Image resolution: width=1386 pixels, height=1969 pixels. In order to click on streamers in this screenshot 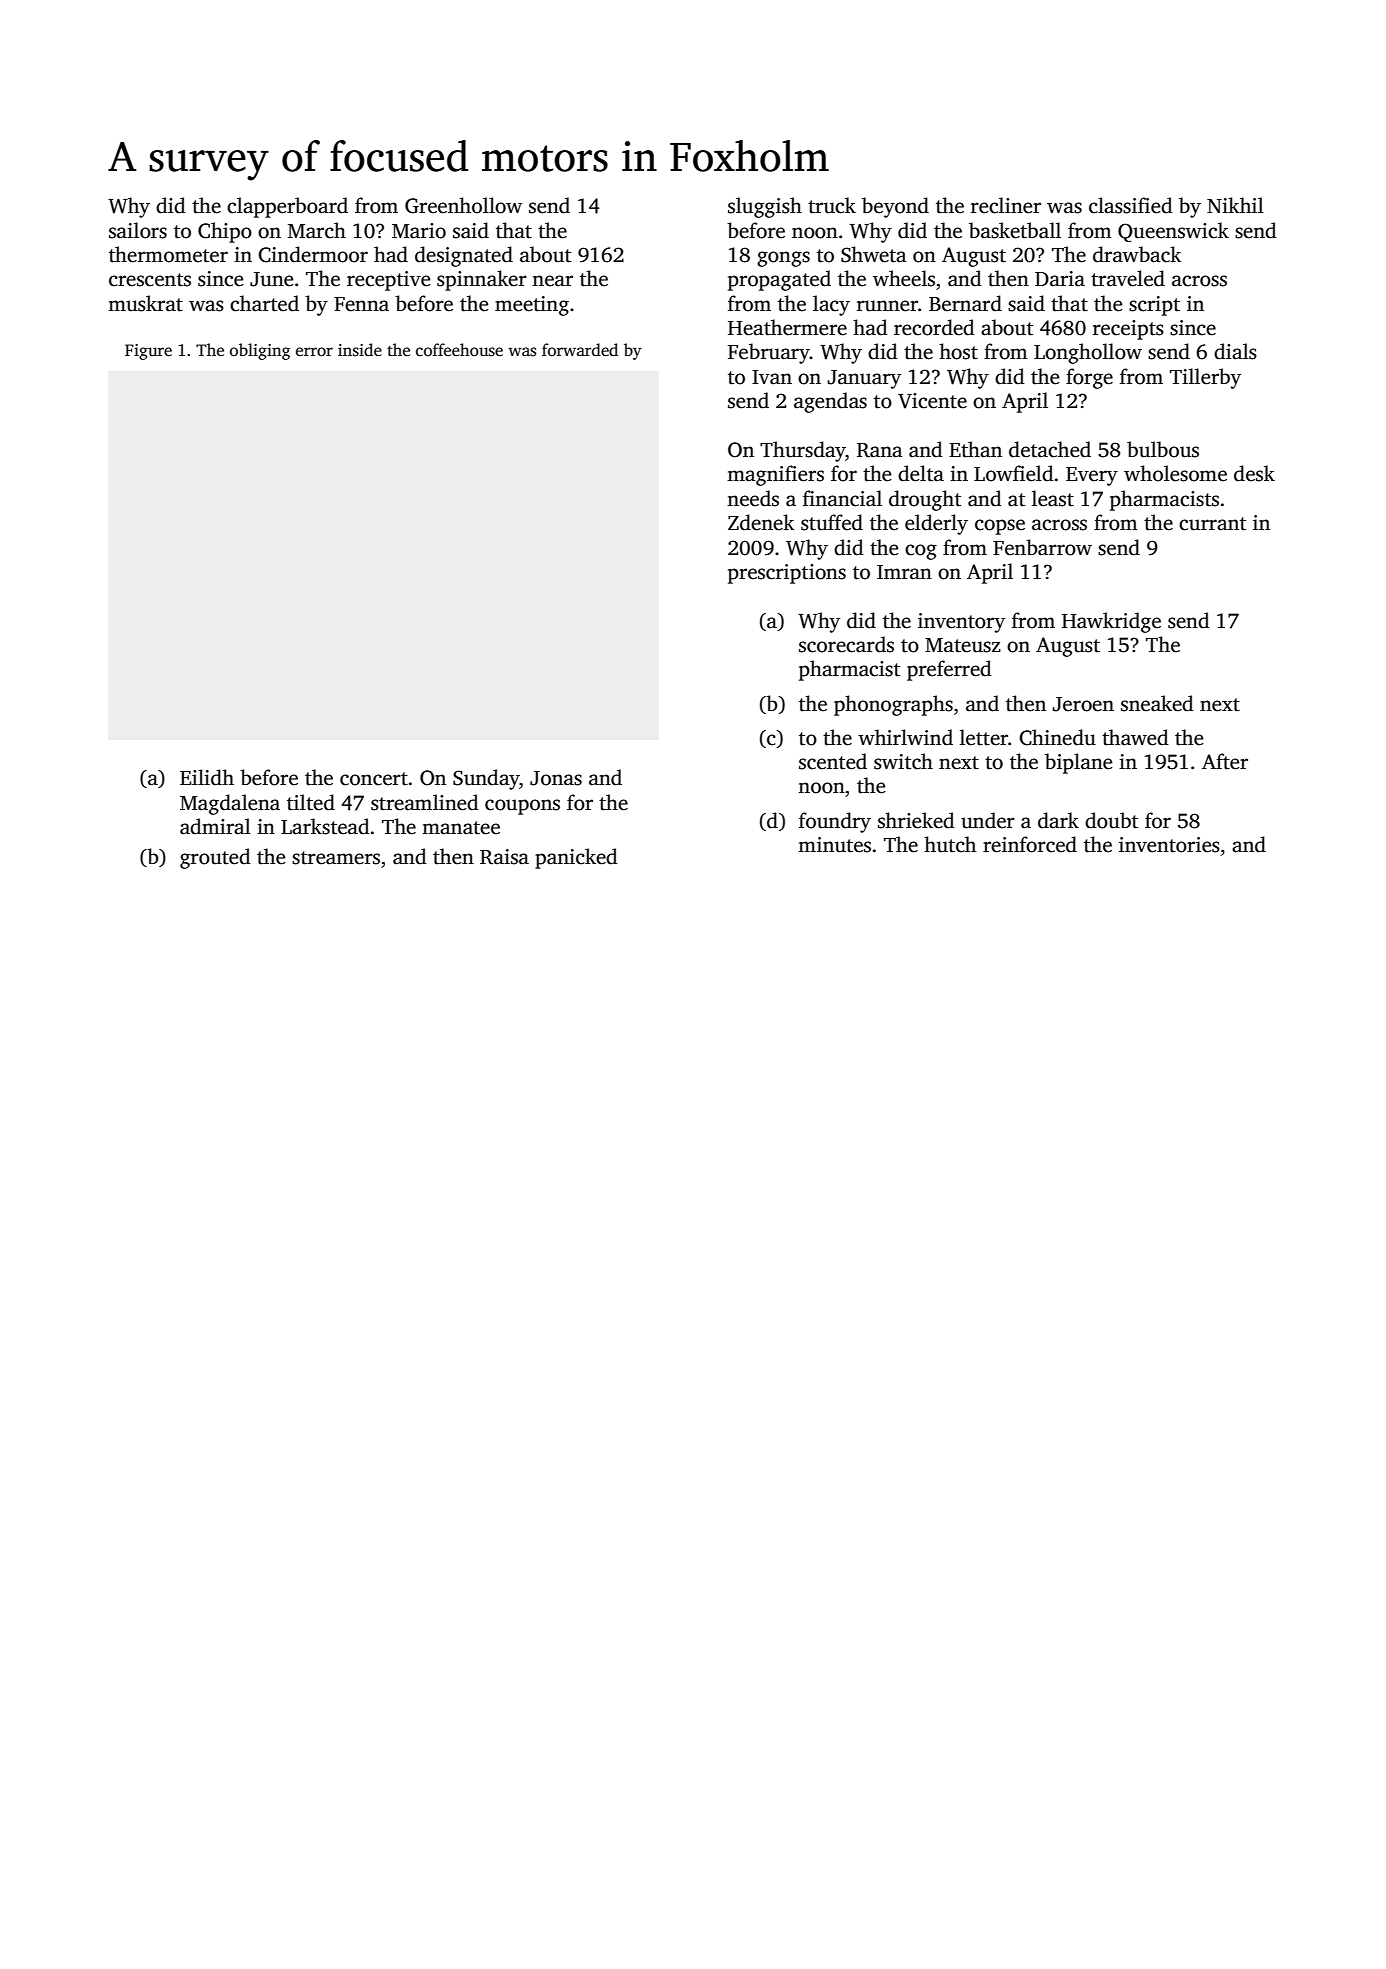, I will do `click(336, 858)`.
